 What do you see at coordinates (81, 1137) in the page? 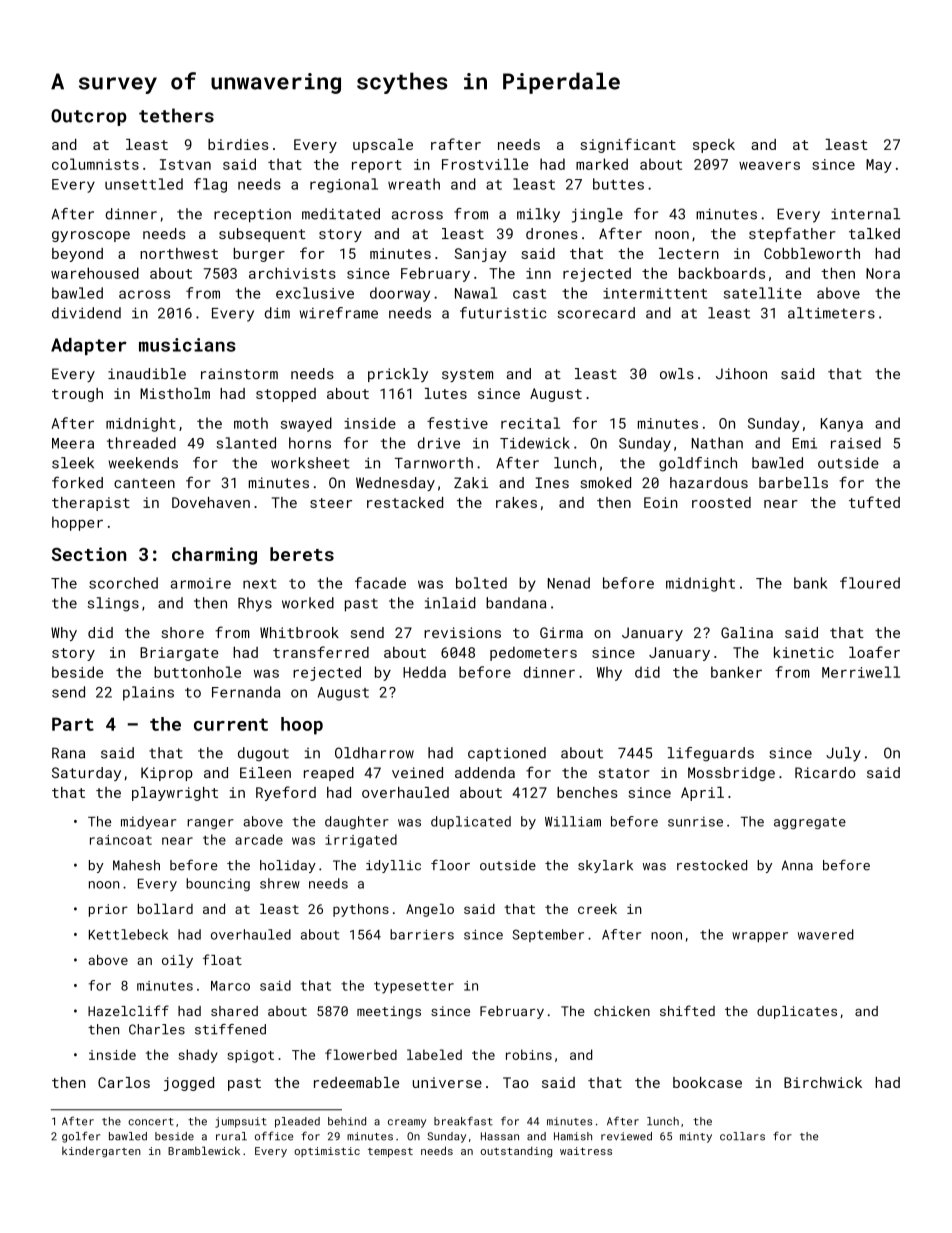
I see `golfer` at bounding box center [81, 1137].
